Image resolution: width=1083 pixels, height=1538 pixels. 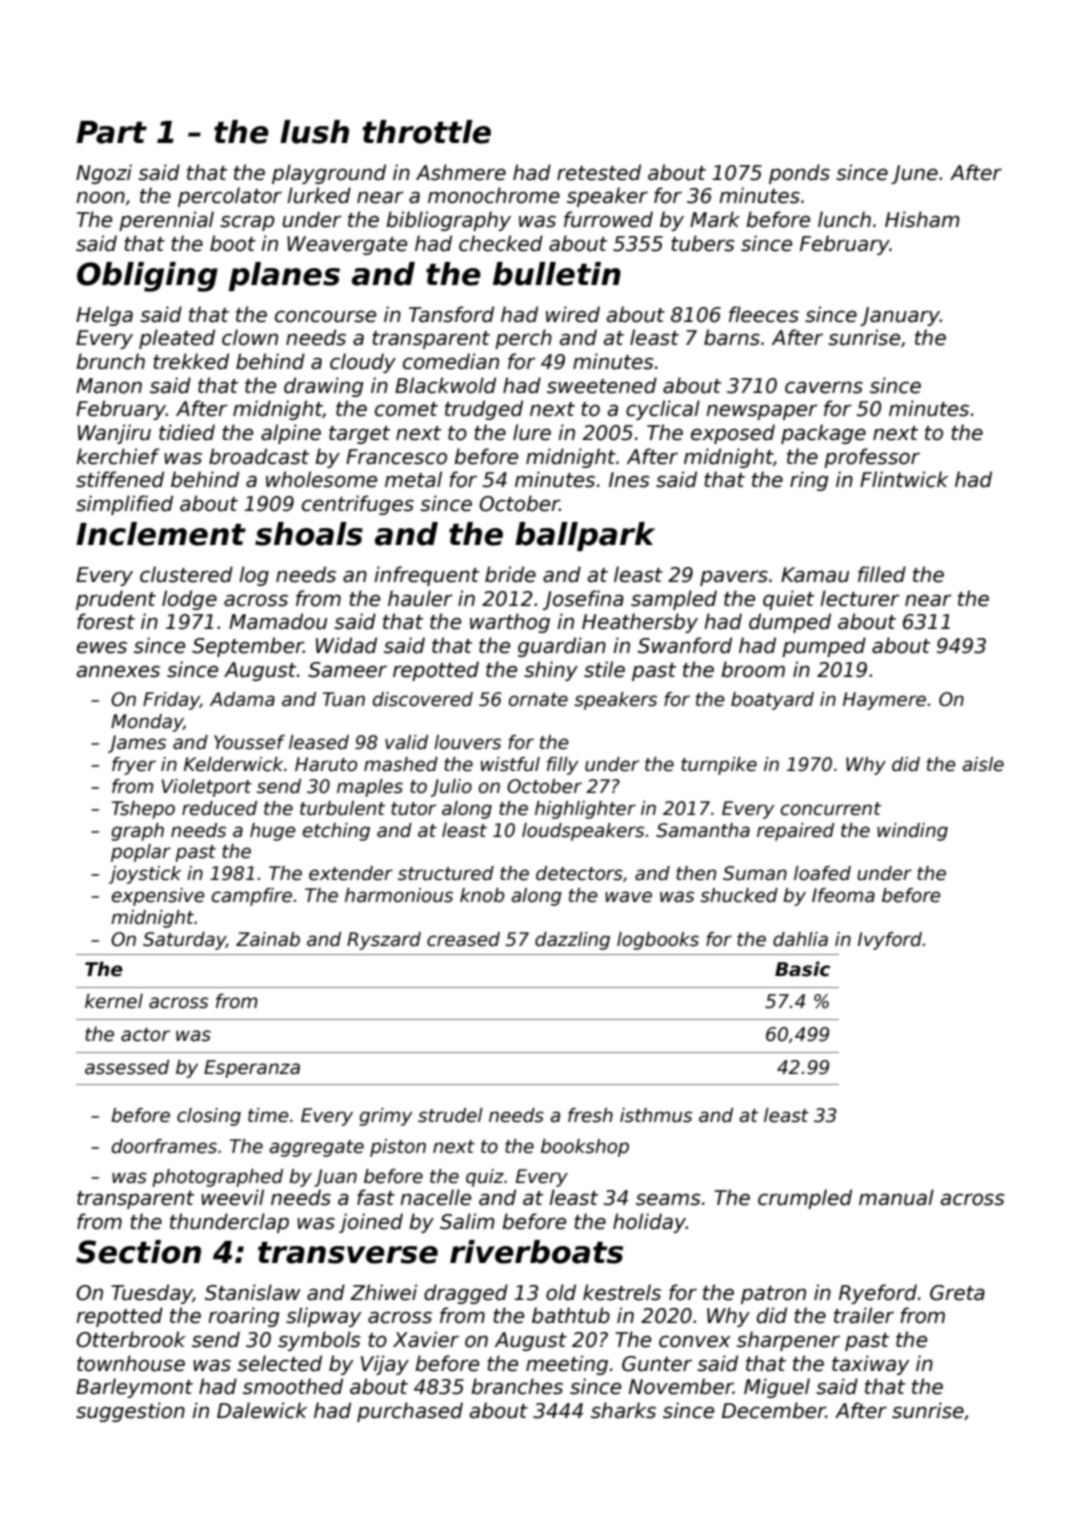 I want to click on suggestion, so click(x=130, y=1412).
